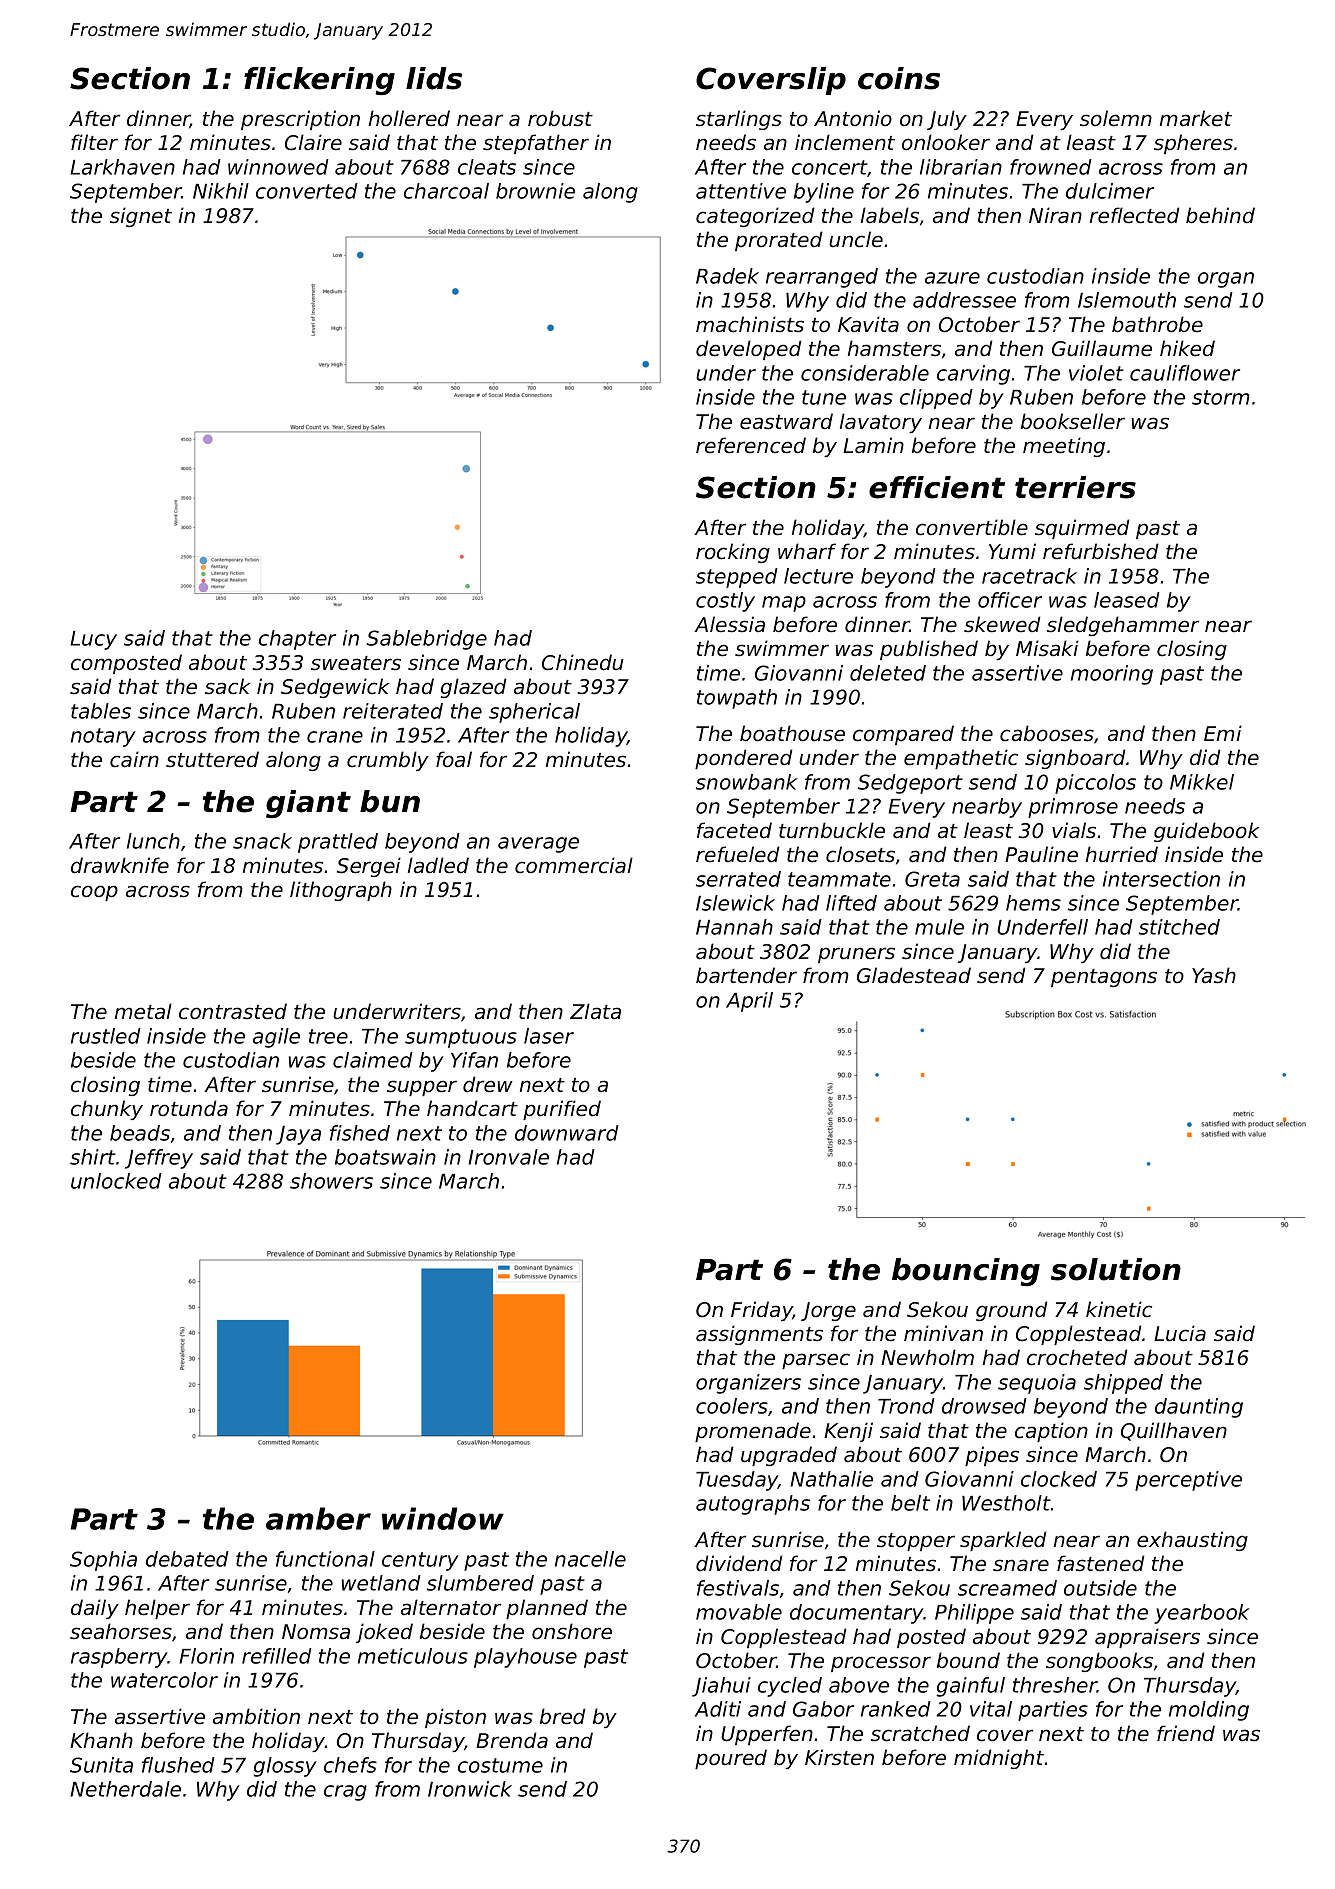 The width and height of the page is (1335, 1889). What do you see at coordinates (297, 640) in the page?
I see `chapter` at bounding box center [297, 640].
